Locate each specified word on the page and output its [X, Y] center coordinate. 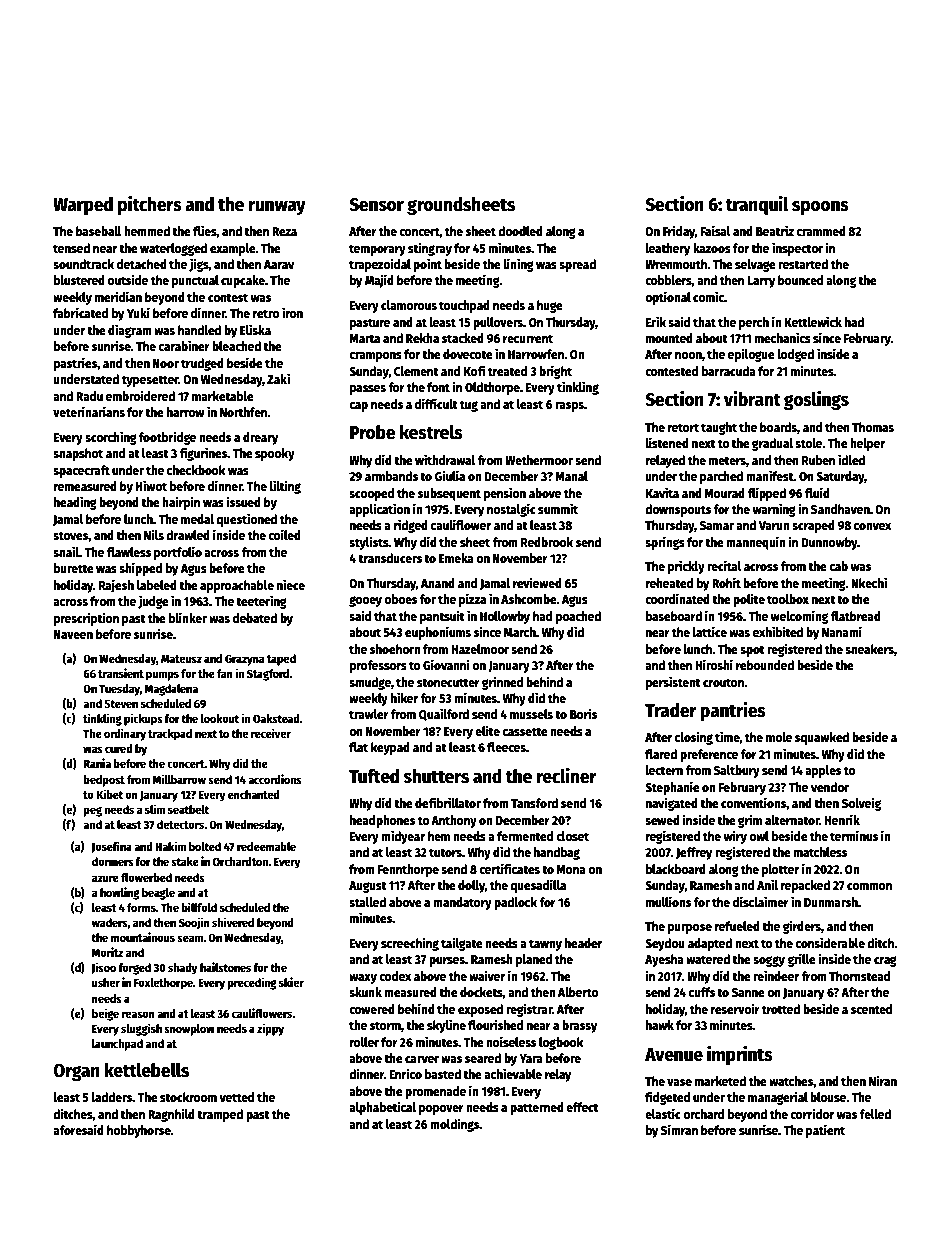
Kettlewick [813, 321]
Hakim [170, 846]
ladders [112, 1097]
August [368, 887]
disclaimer [761, 901]
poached [578, 617]
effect [582, 1107]
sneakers [869, 649]
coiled [284, 534]
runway [277, 208]
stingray [430, 249]
